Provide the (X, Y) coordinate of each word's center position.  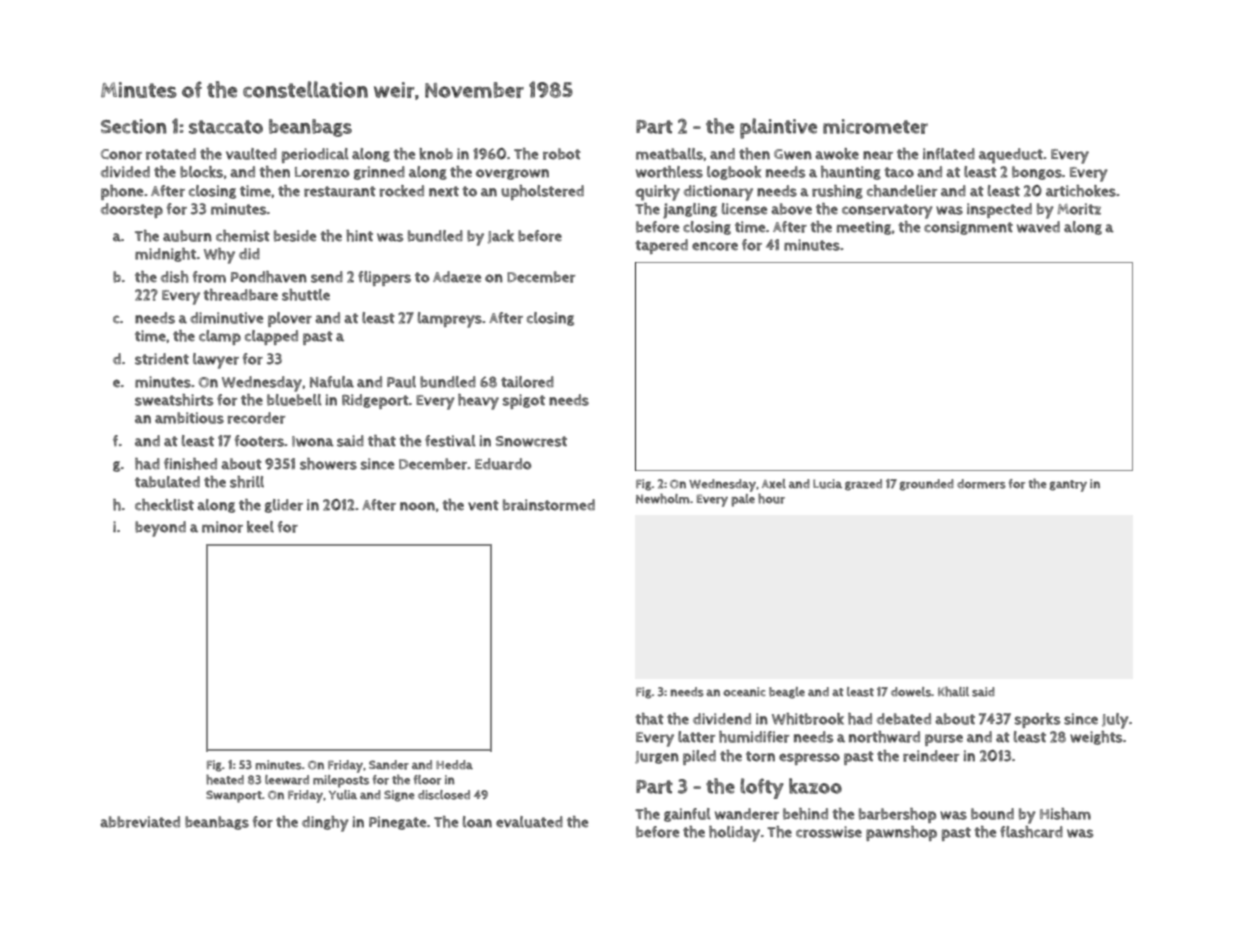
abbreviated (140, 822)
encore (715, 246)
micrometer (875, 126)
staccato (226, 127)
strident (162, 359)
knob (436, 154)
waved (1038, 227)
